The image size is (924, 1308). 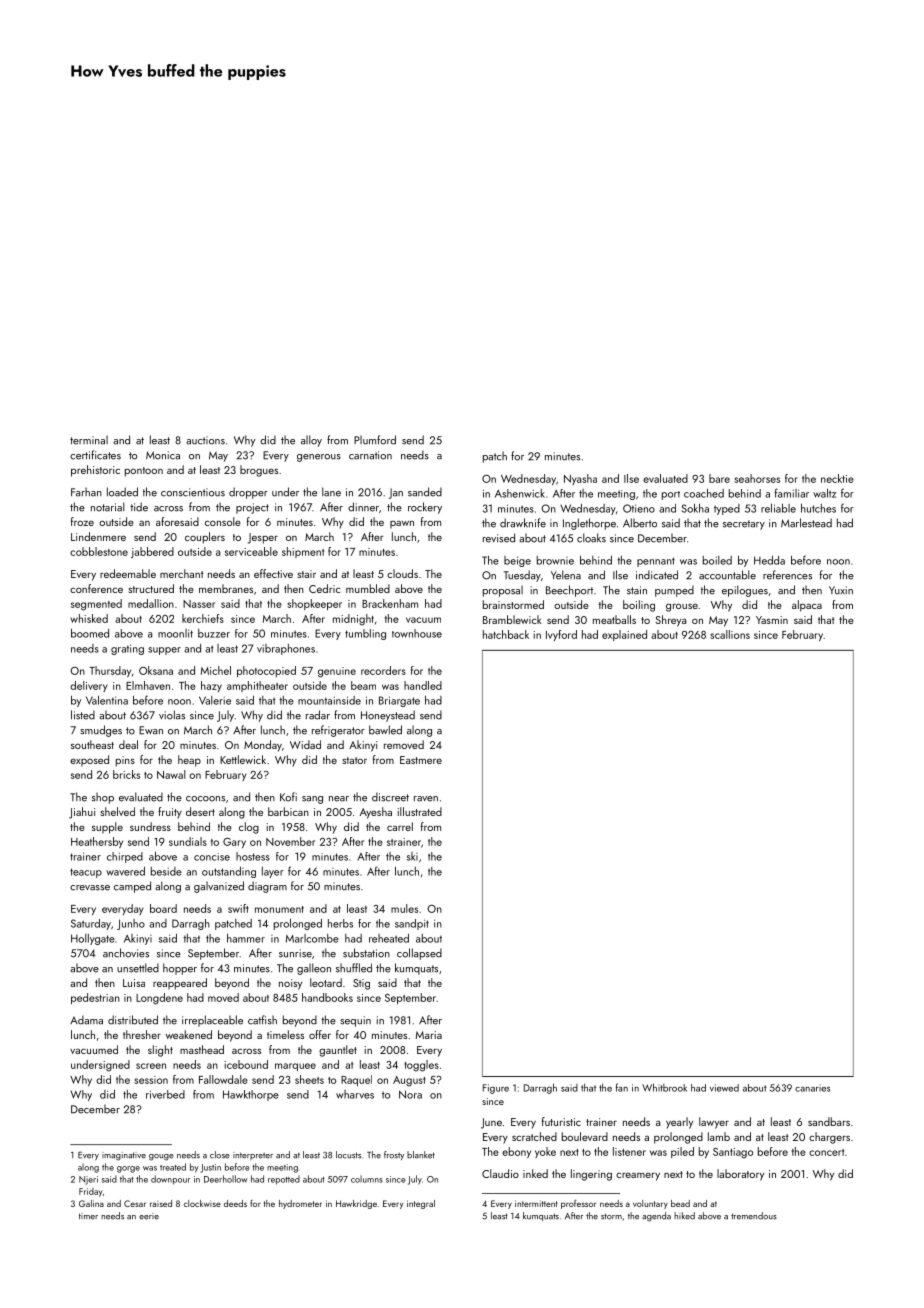 What do you see at coordinates (205, 440) in the screenshot?
I see `auctions` at bounding box center [205, 440].
